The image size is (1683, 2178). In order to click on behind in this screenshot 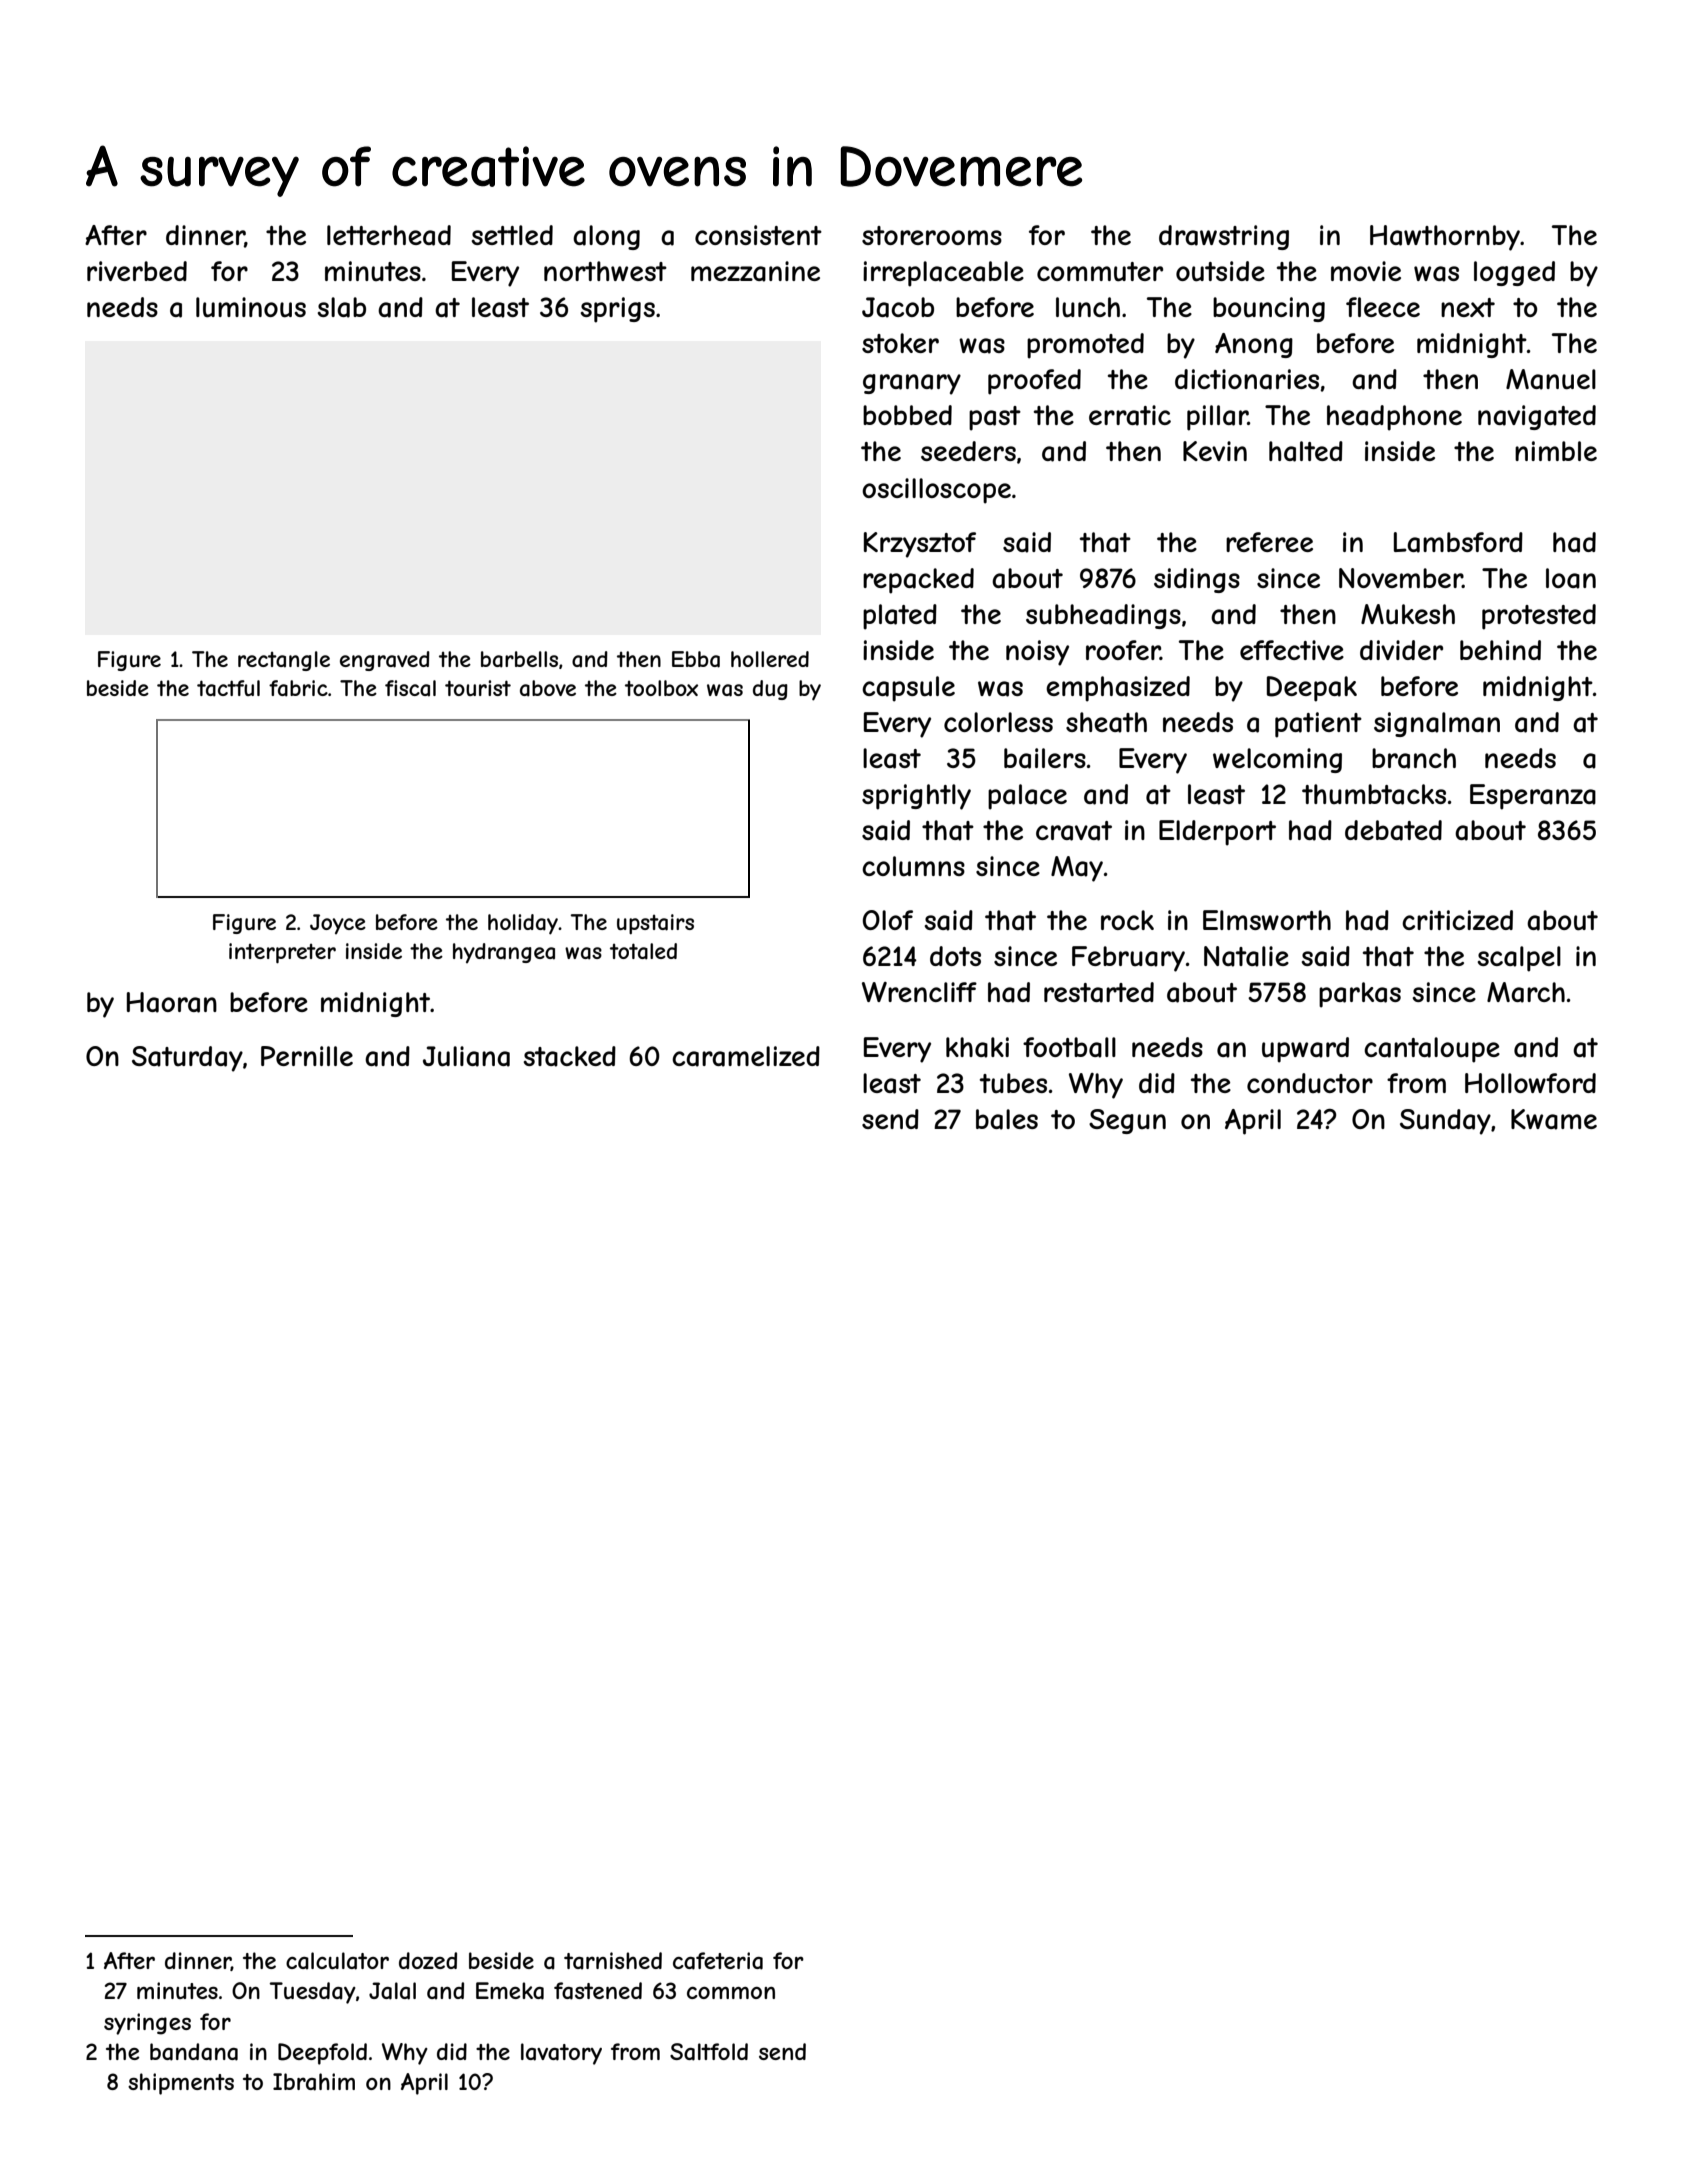, I will do `click(1500, 650)`.
